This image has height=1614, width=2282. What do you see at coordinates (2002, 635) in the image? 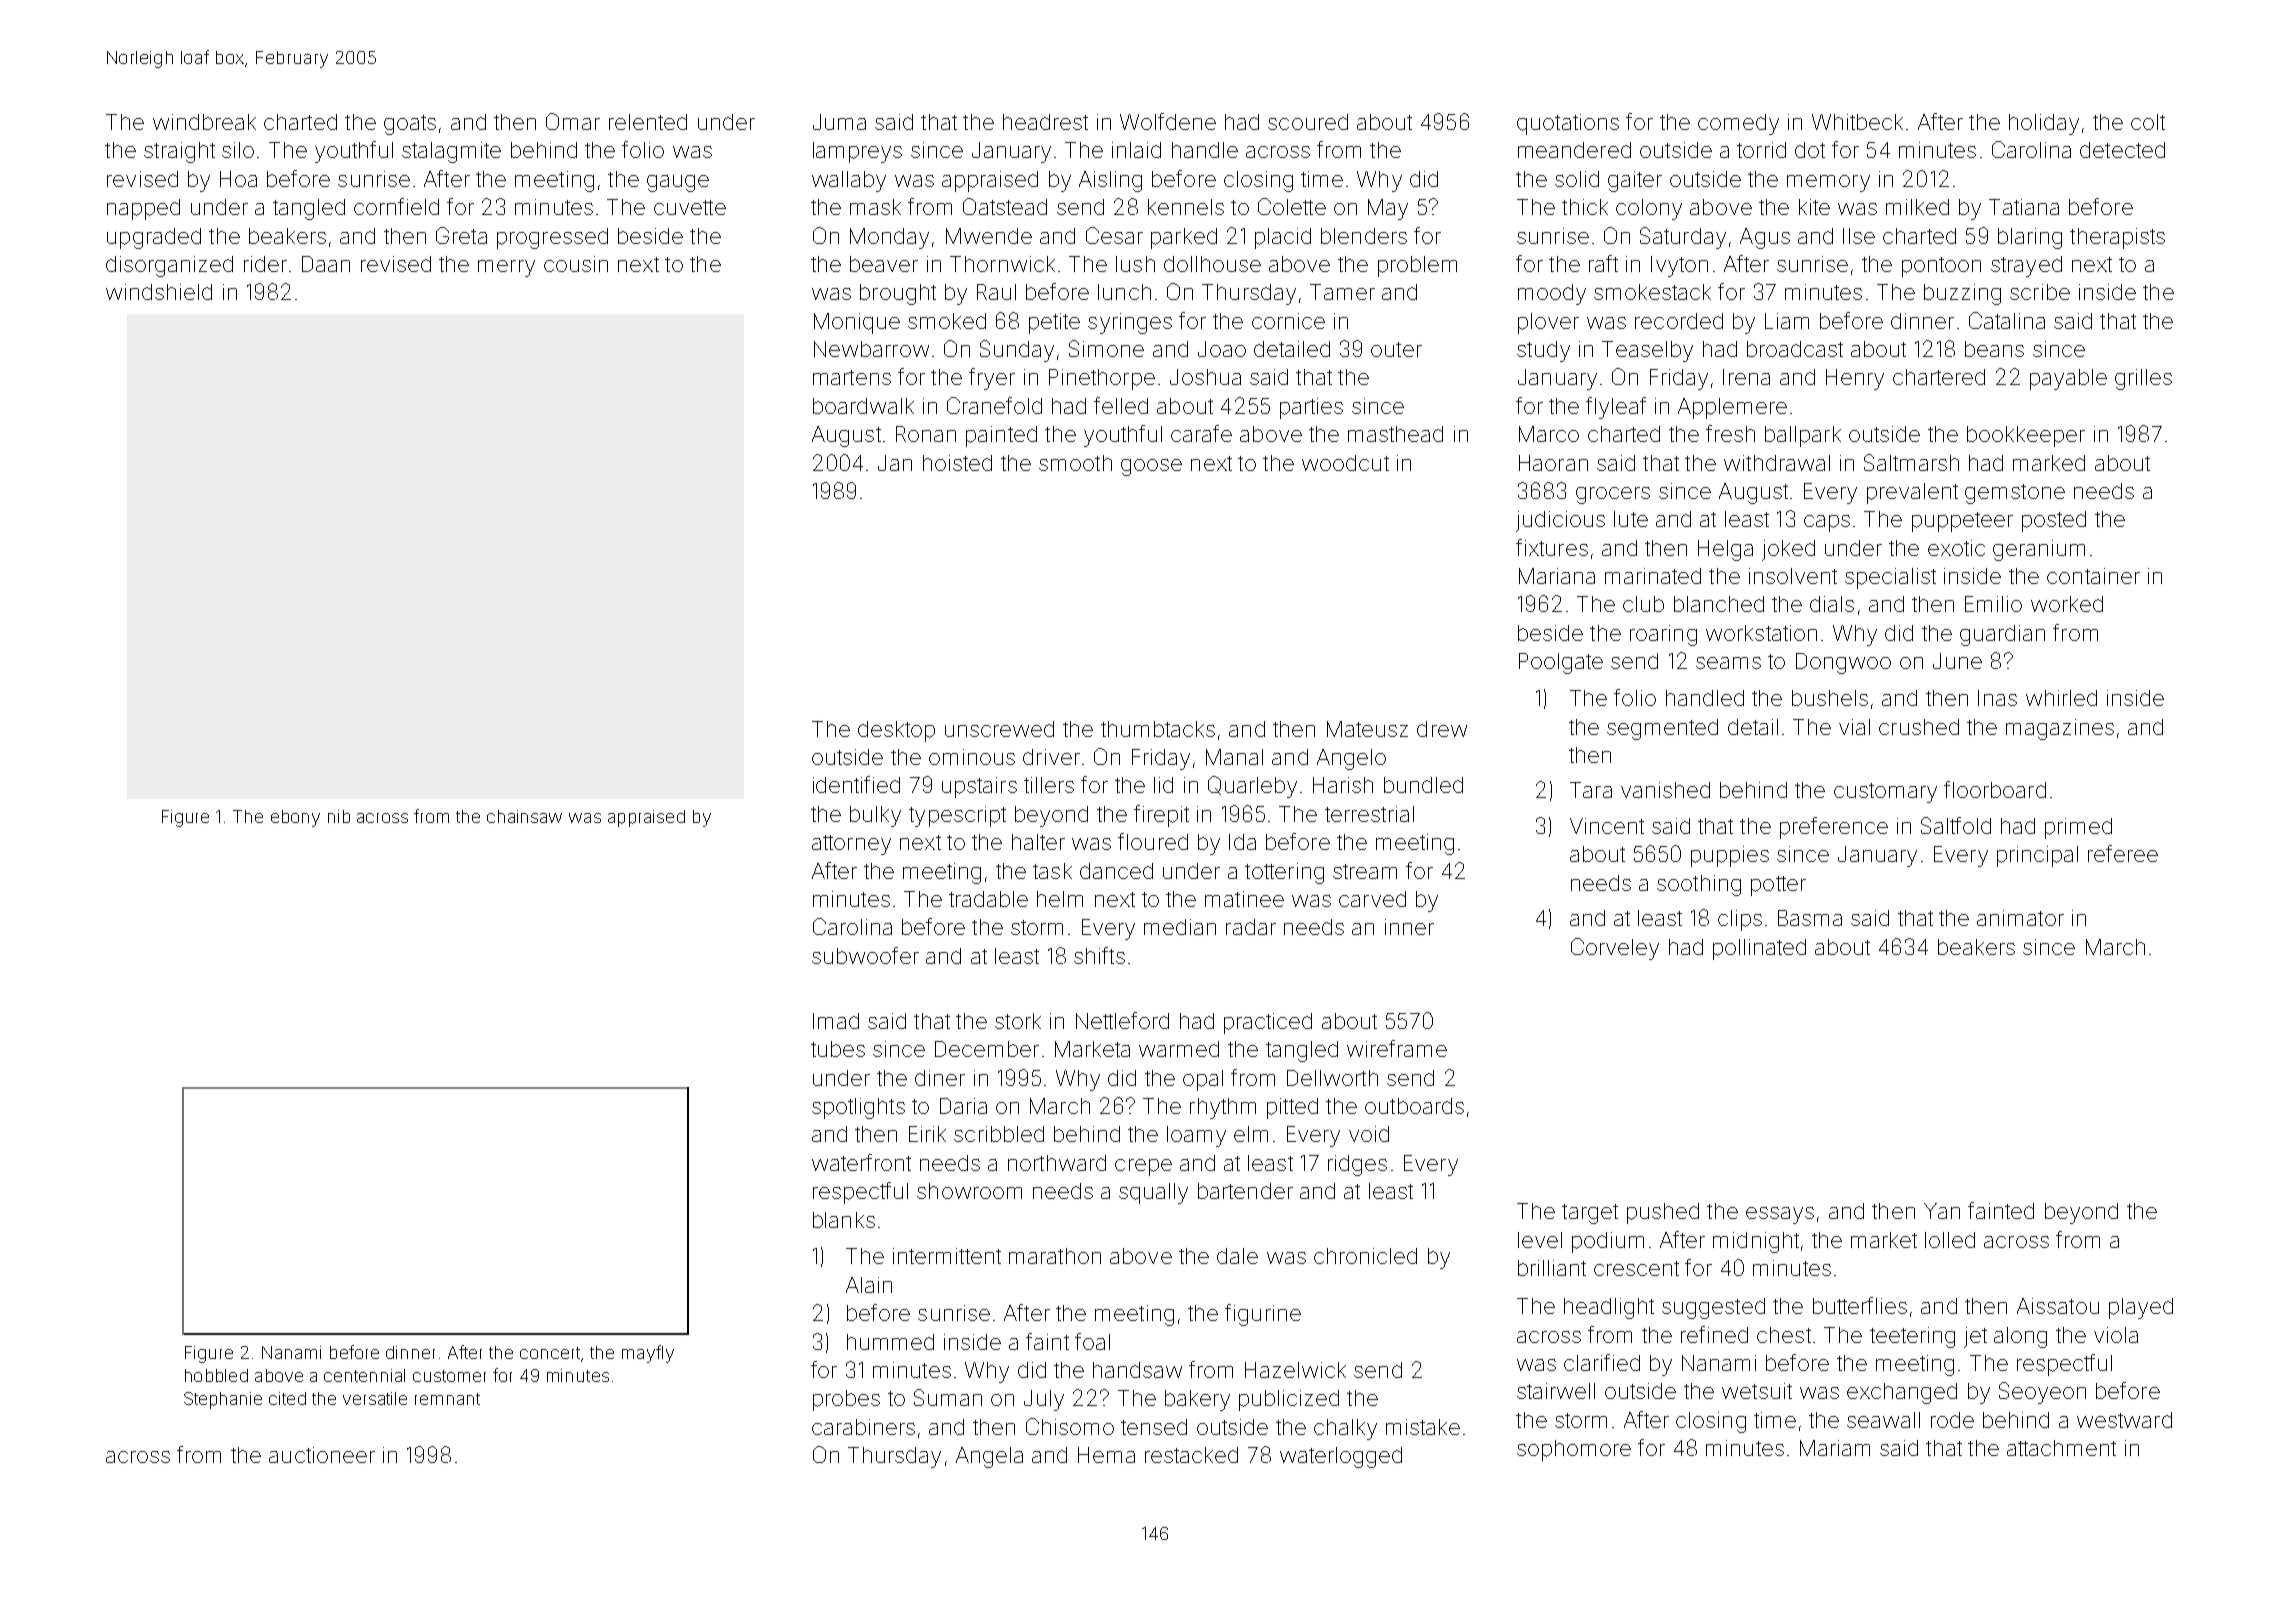
I see `guardian` at bounding box center [2002, 635].
